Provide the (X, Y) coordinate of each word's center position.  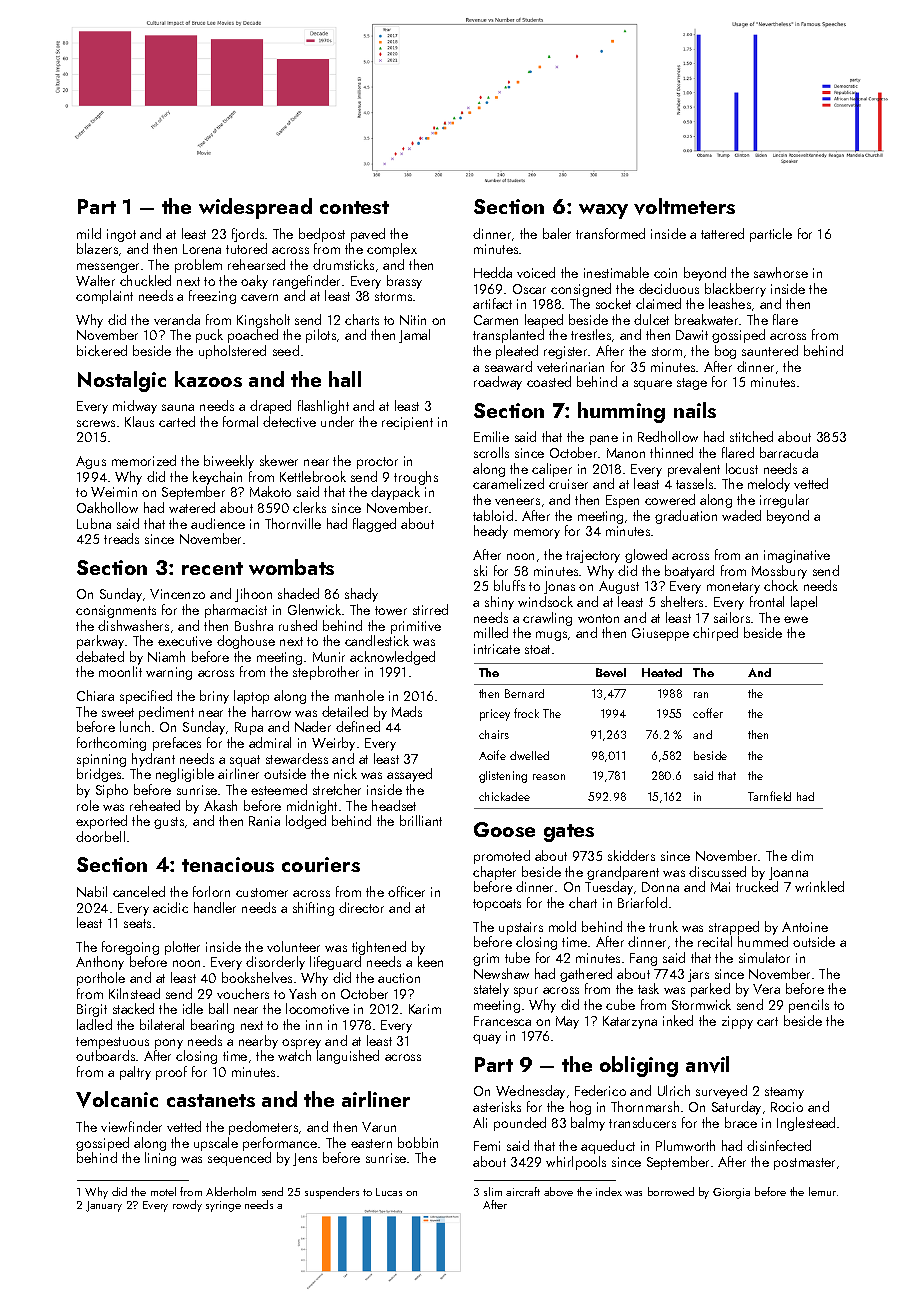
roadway (498, 383)
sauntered (770, 350)
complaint (104, 297)
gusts (169, 823)
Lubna (94, 523)
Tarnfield (769, 796)
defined (358, 726)
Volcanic (117, 1099)
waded (741, 515)
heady (491, 532)
